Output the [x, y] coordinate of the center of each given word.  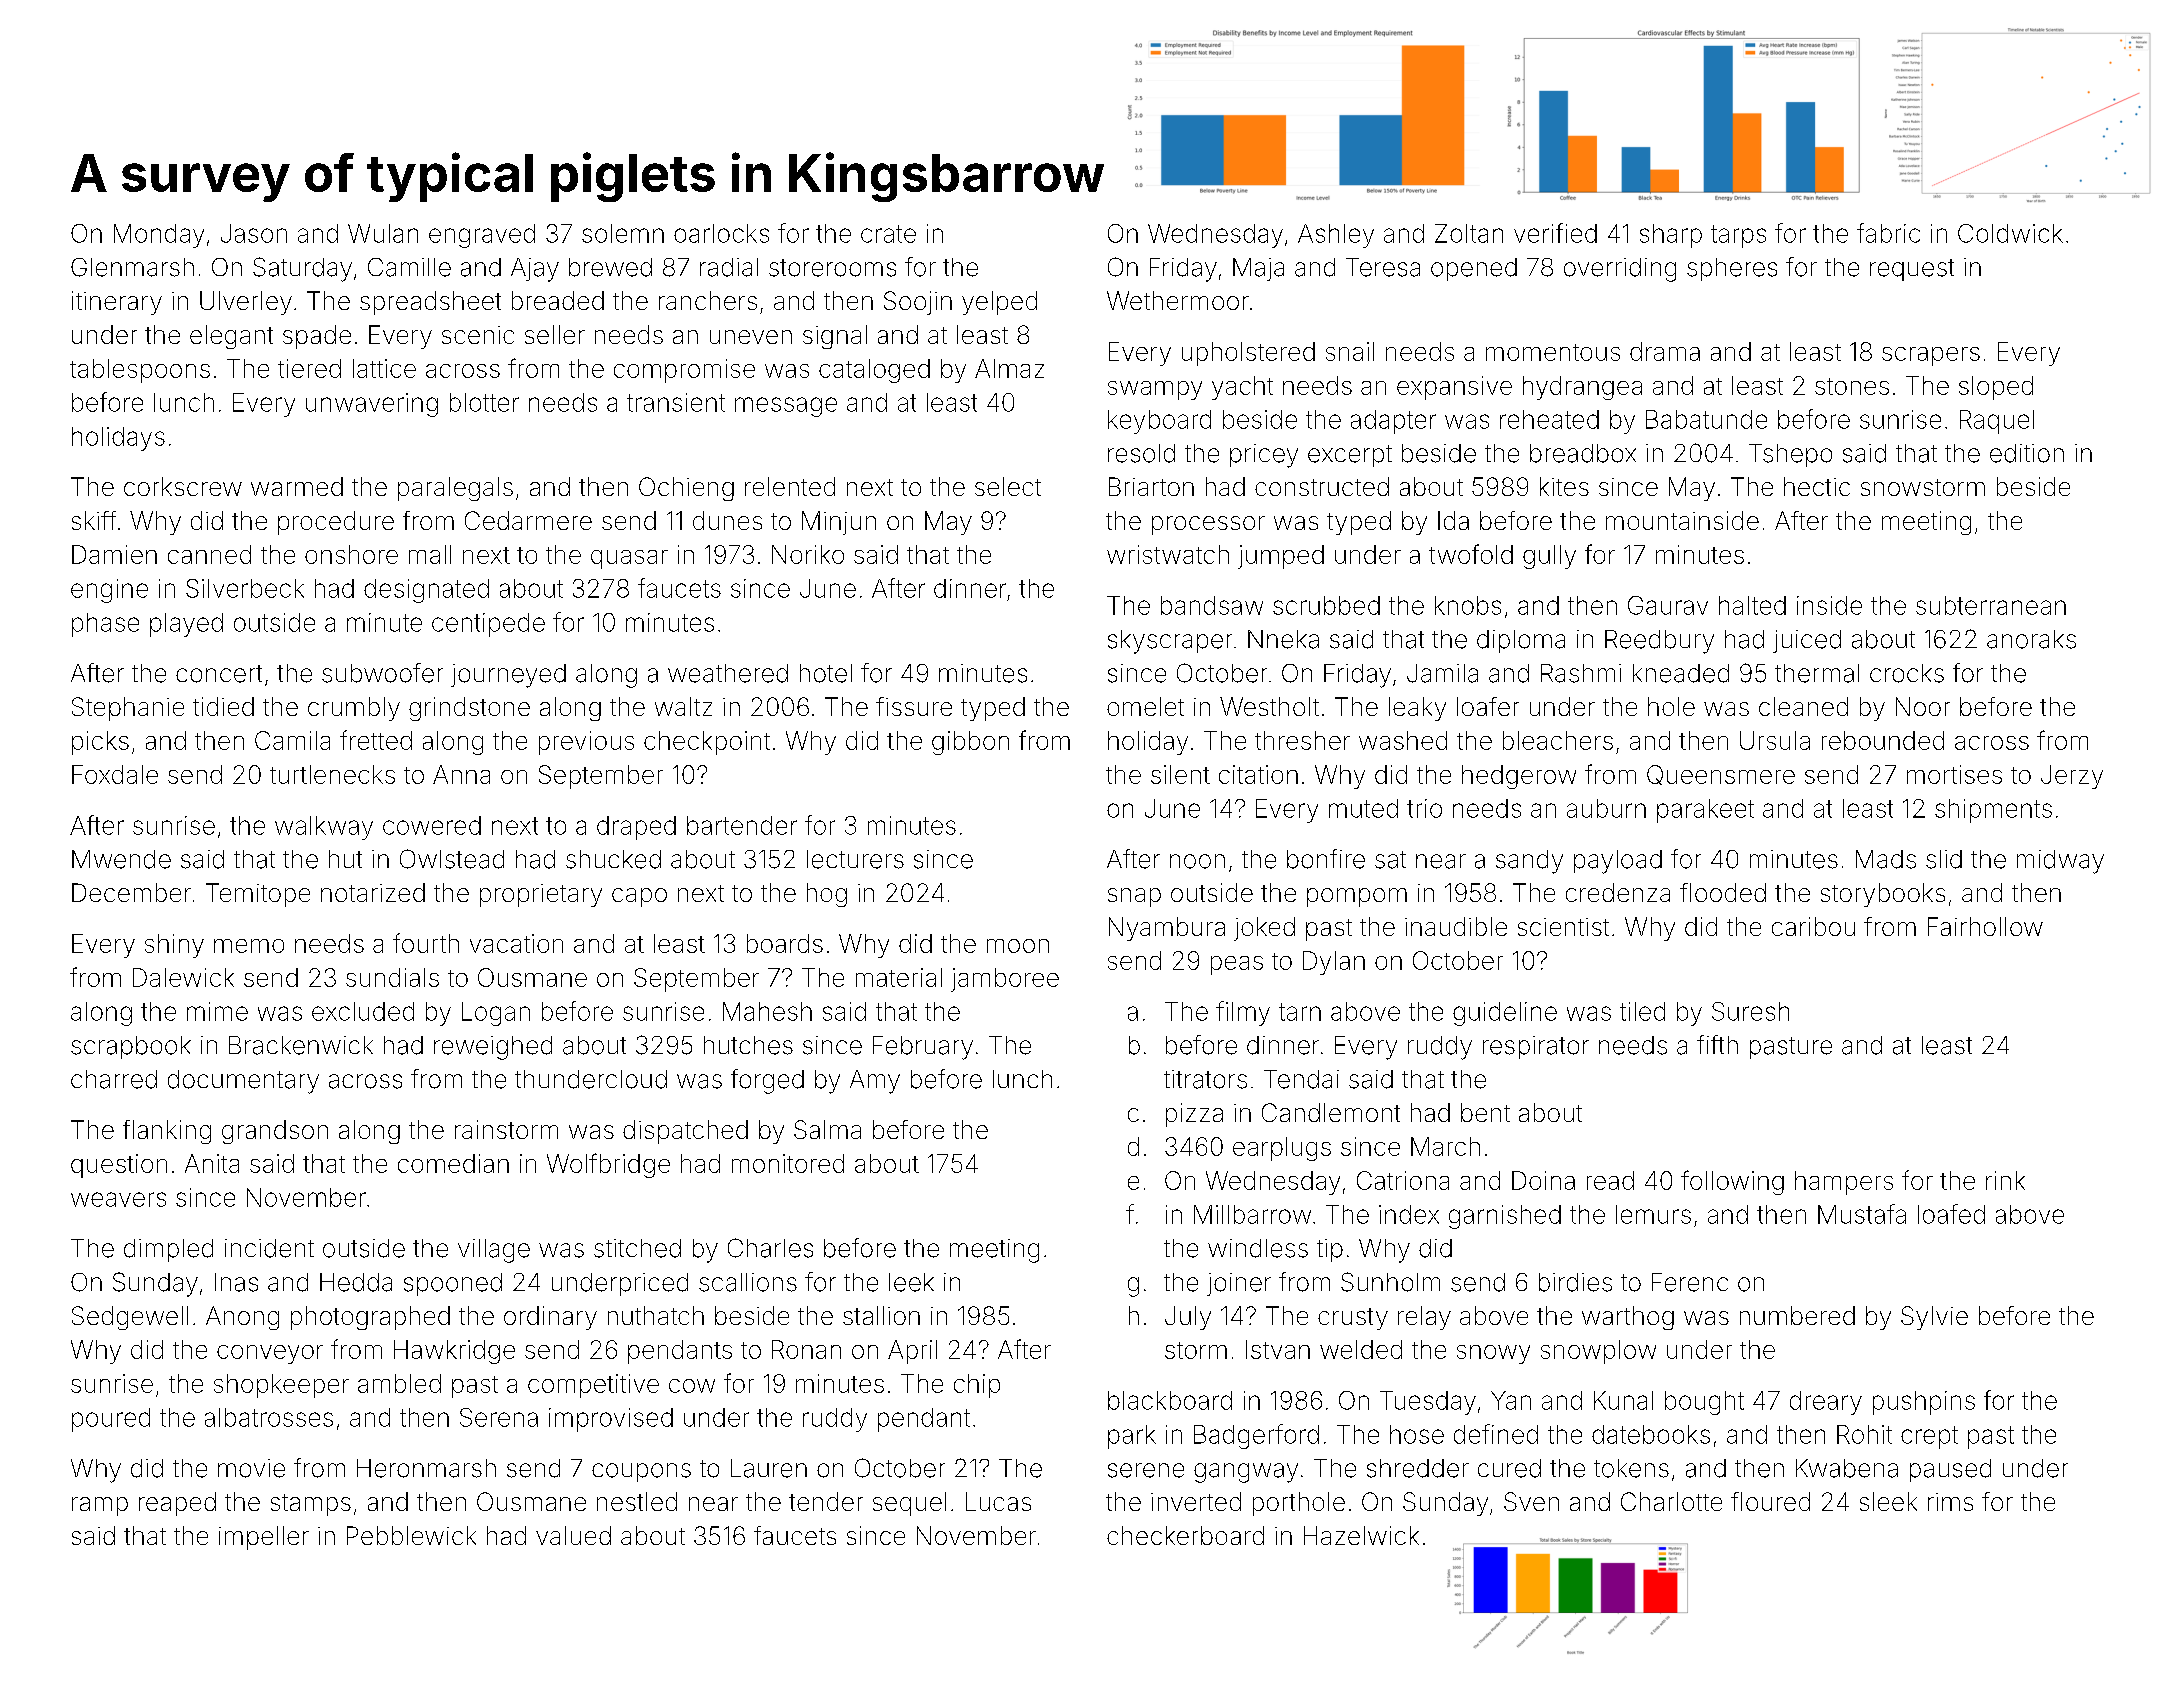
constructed [1322, 486]
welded [1361, 1349]
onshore [351, 554]
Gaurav [1668, 605]
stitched [637, 1248]
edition [2027, 453]
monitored [788, 1163]
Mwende [121, 859]
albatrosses [269, 1417]
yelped [999, 303]
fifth [1717, 1044]
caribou [1813, 926]
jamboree [1005, 980]
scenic [478, 335]
